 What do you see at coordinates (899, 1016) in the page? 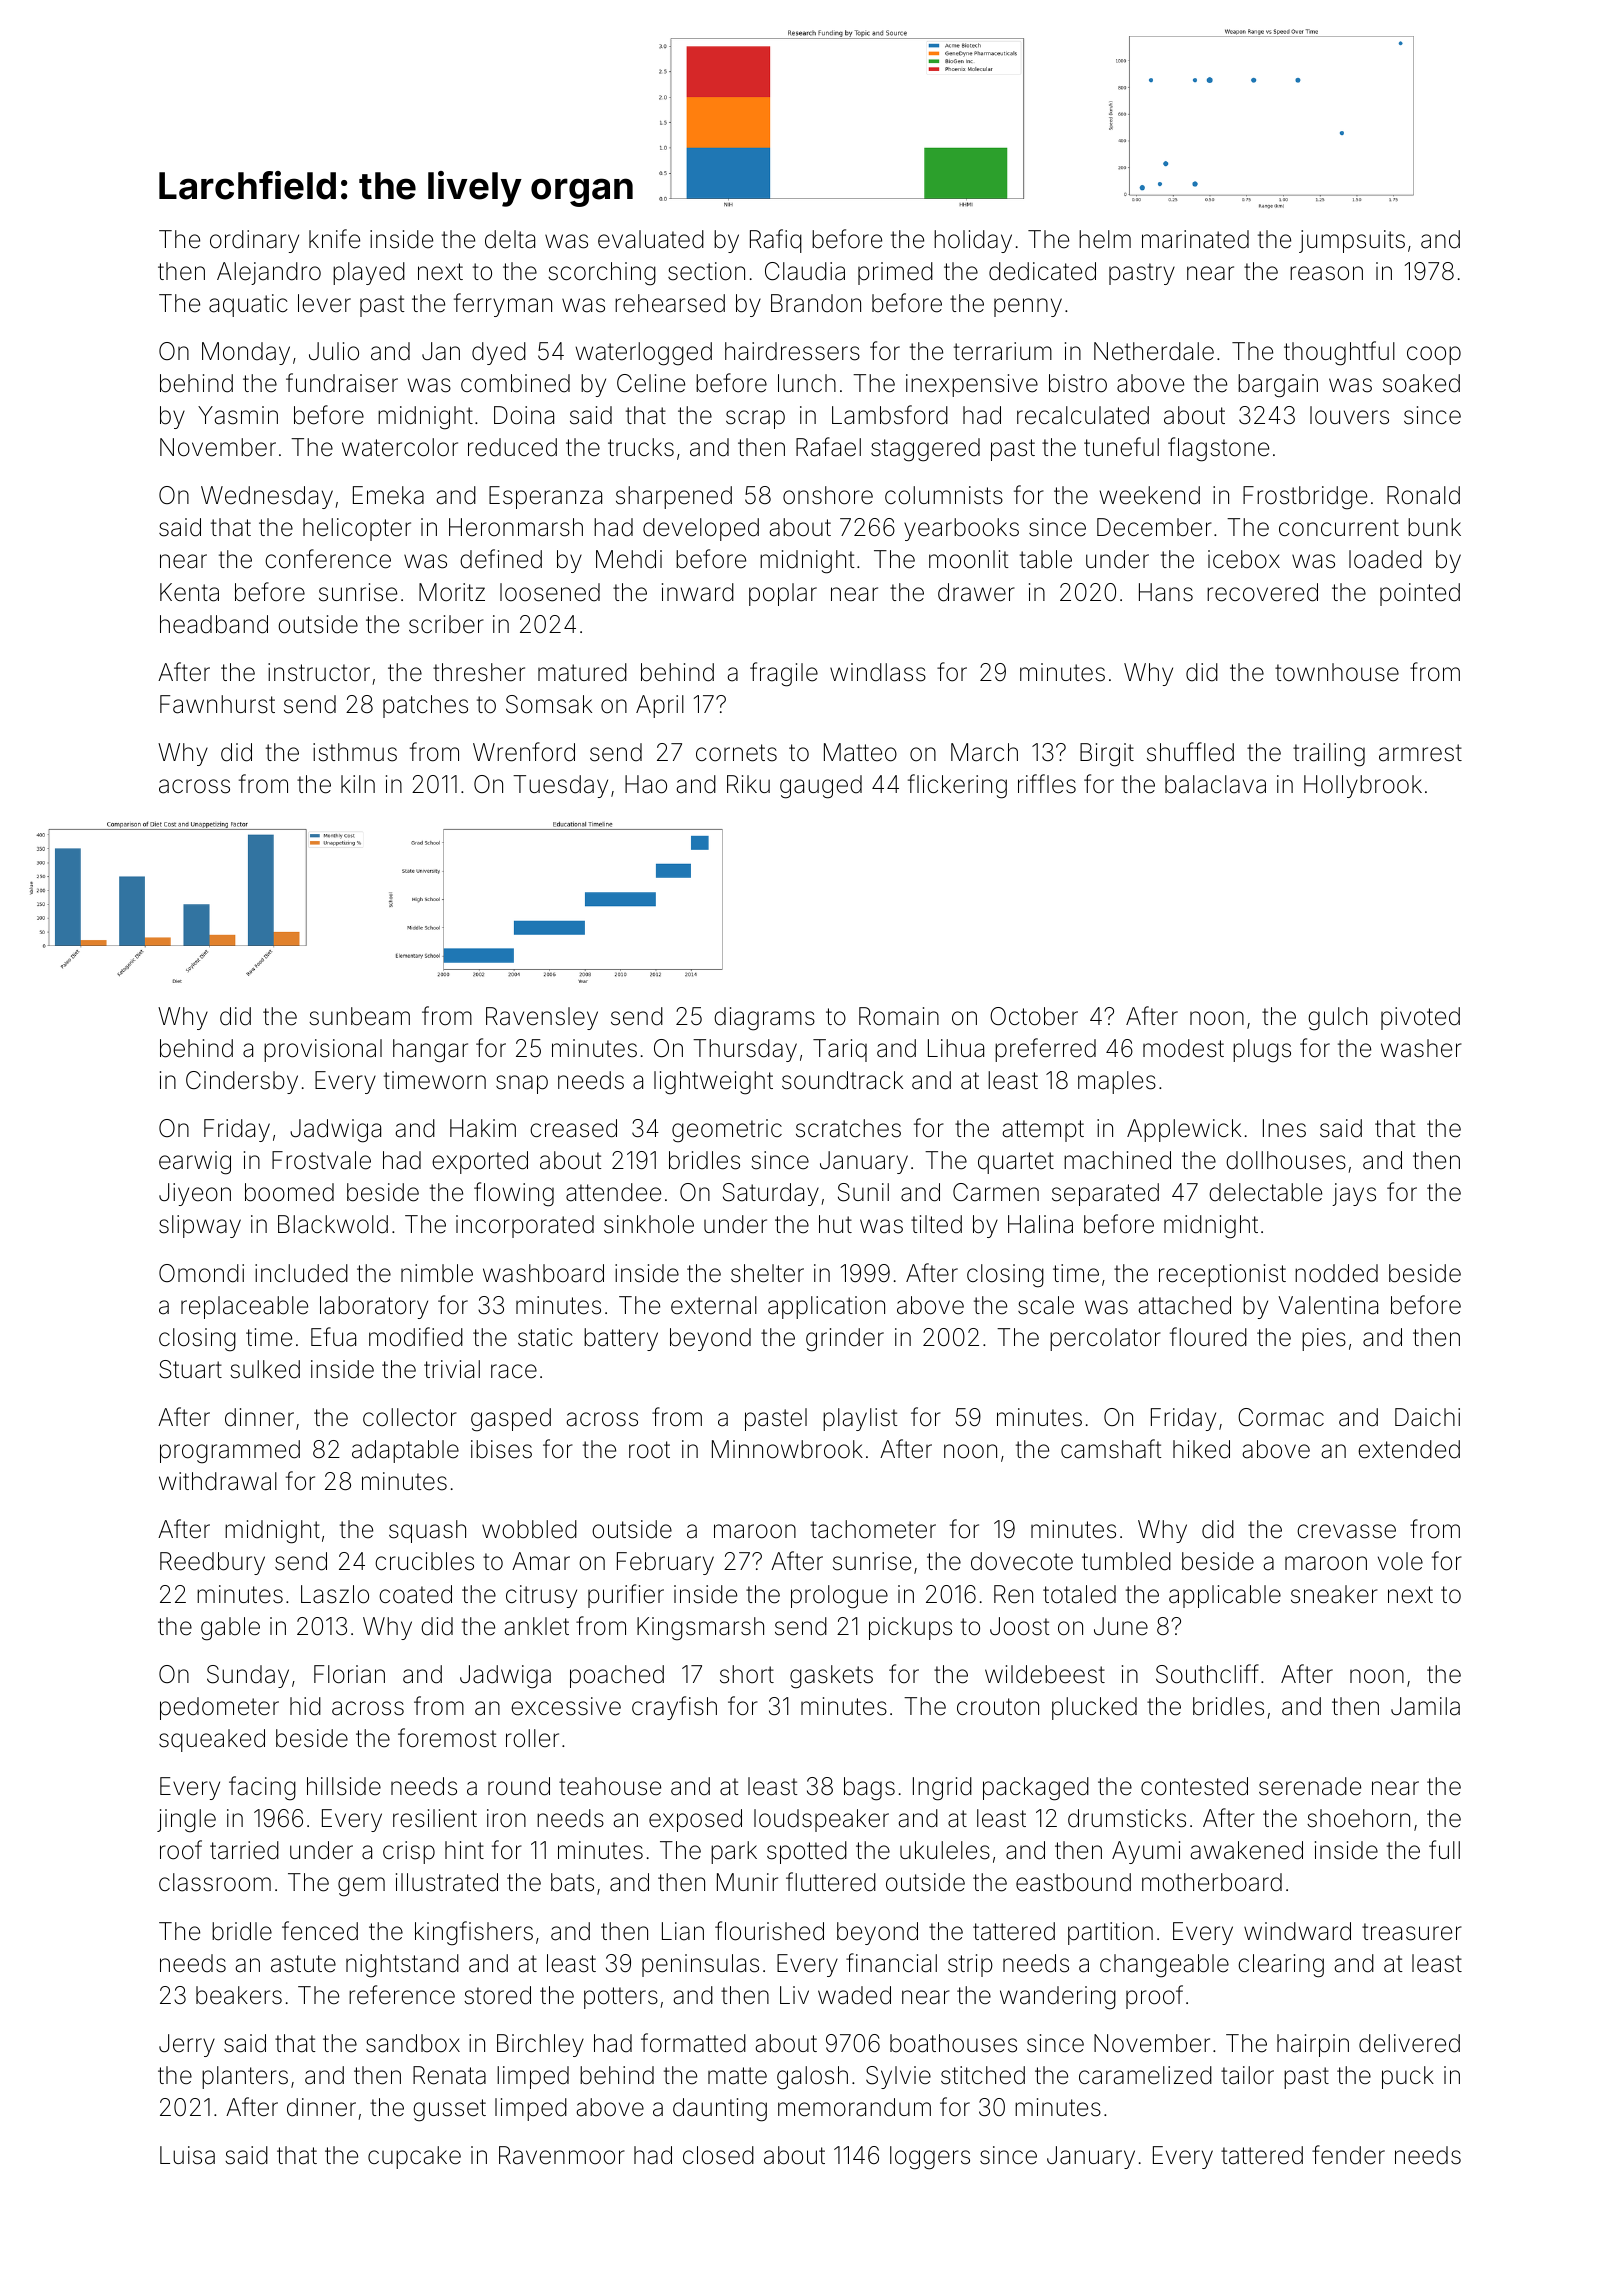
I see `Romain` at bounding box center [899, 1016].
